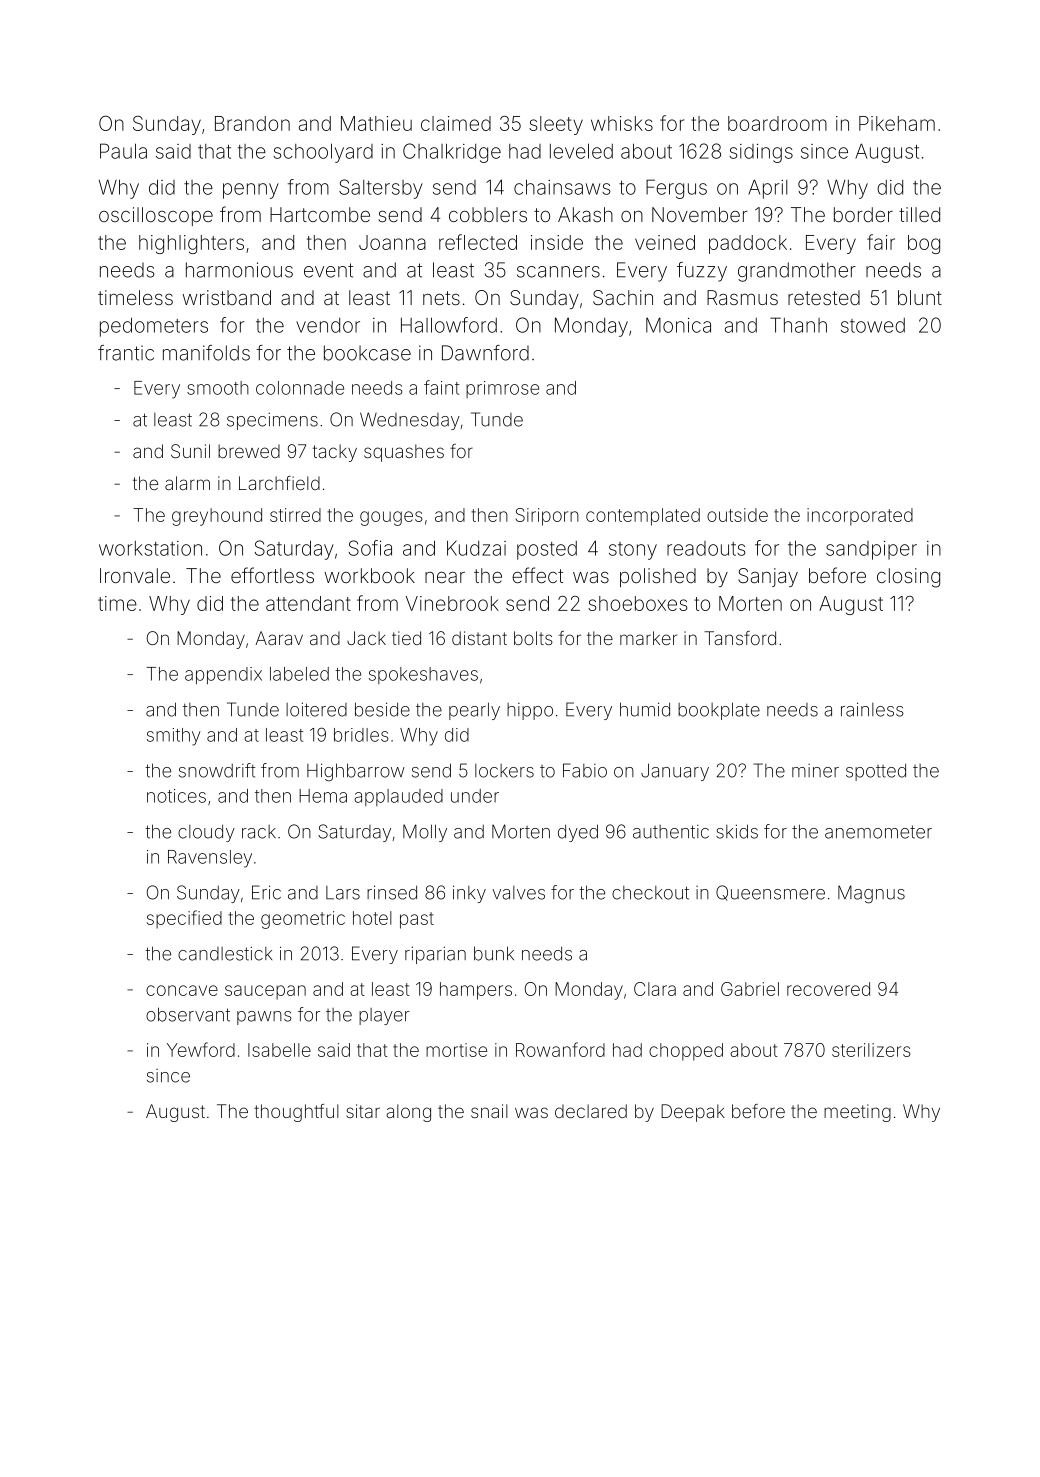 Image resolution: width=1040 pixels, height=1477 pixels. Describe the element at coordinates (156, 216) in the screenshot. I see `oscilloscope` at that location.
